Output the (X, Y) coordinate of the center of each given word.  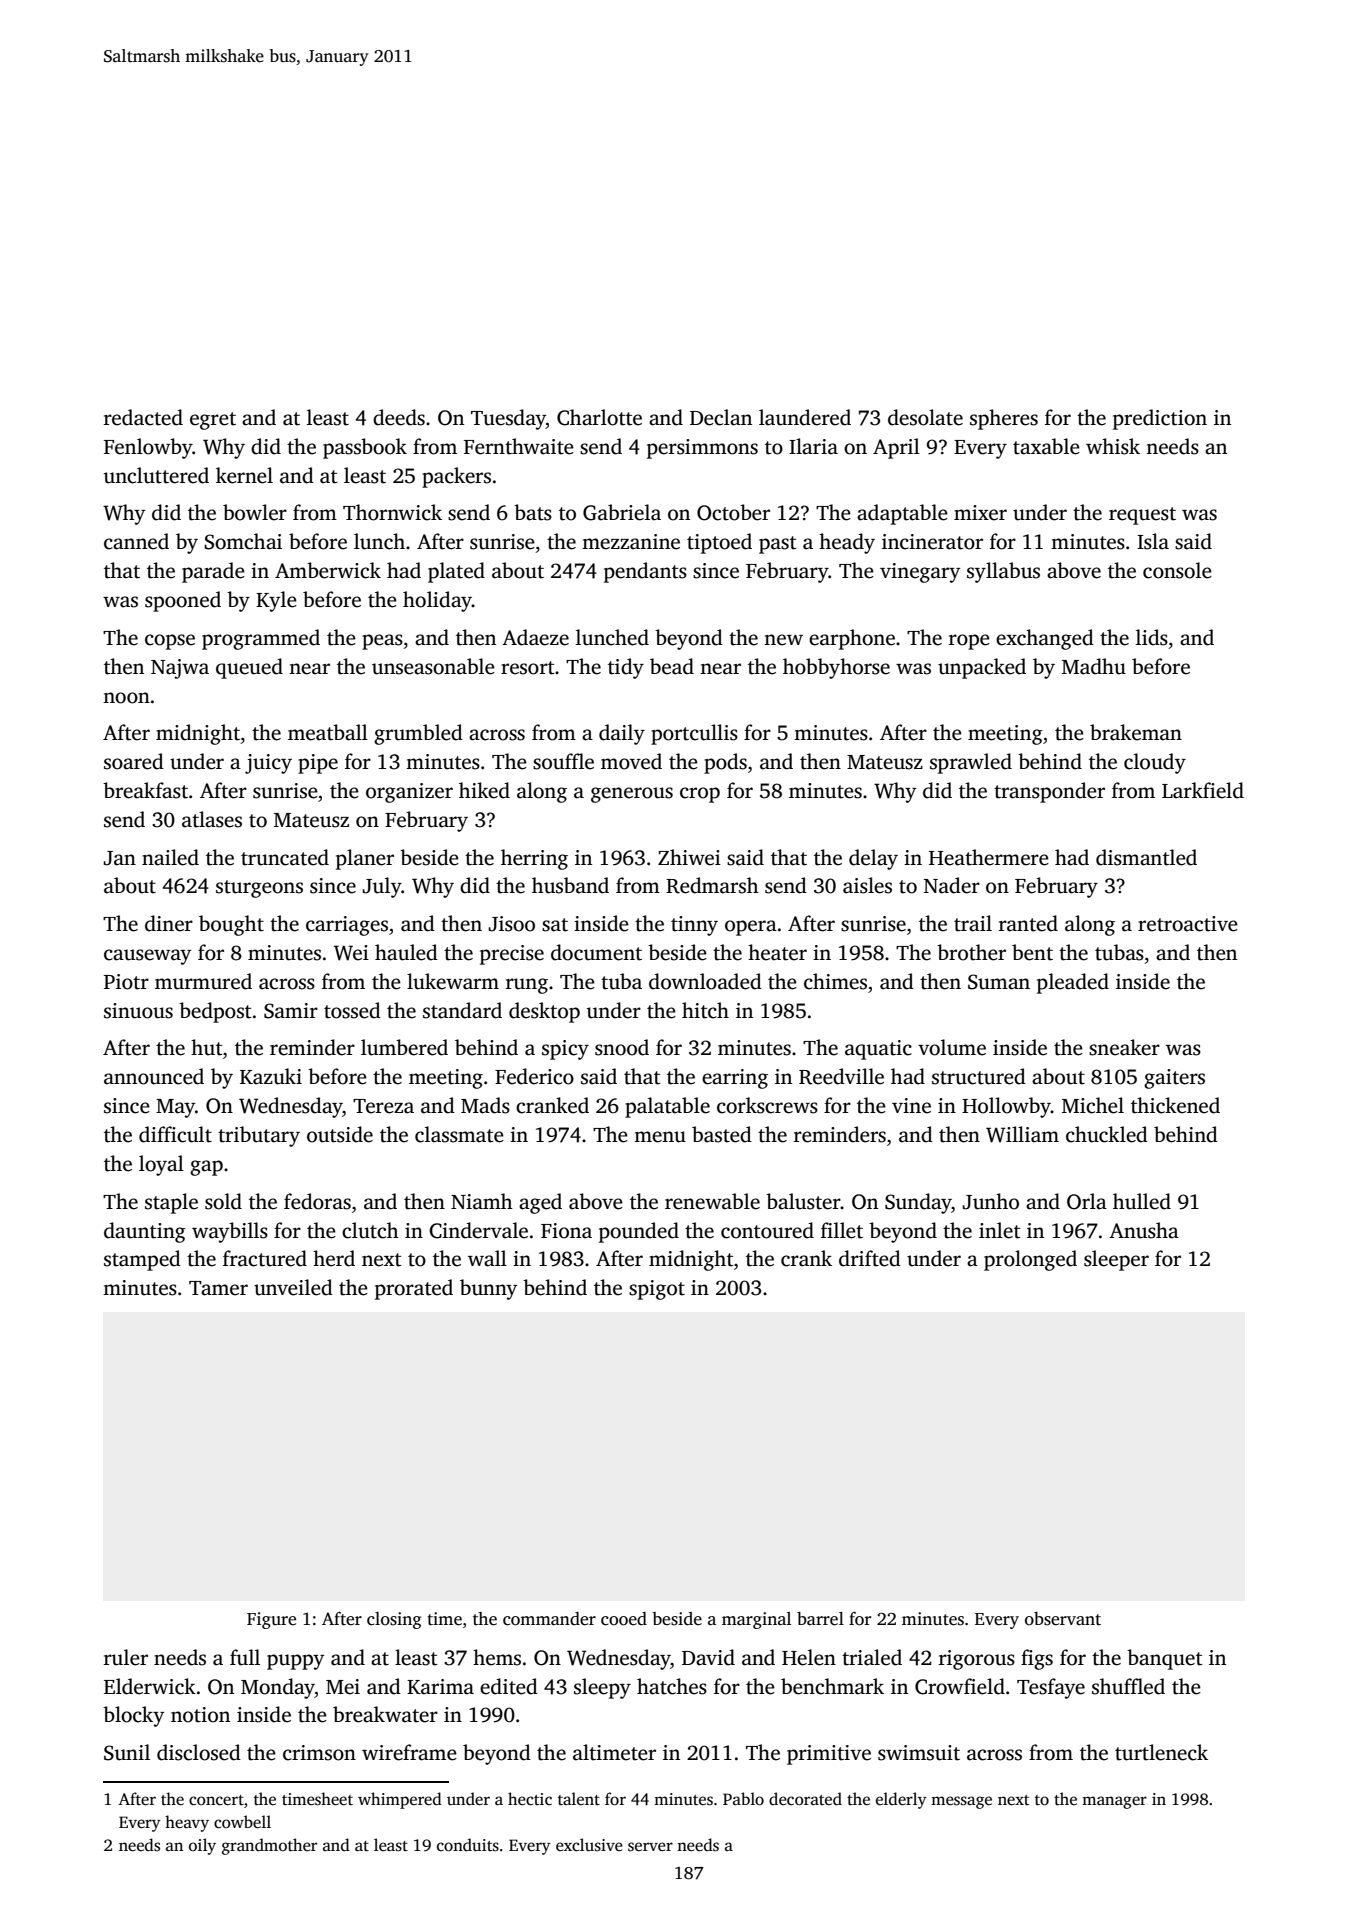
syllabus (1003, 572)
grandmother (269, 1846)
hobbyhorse (836, 668)
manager (1114, 1802)
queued (249, 668)
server (650, 1847)
